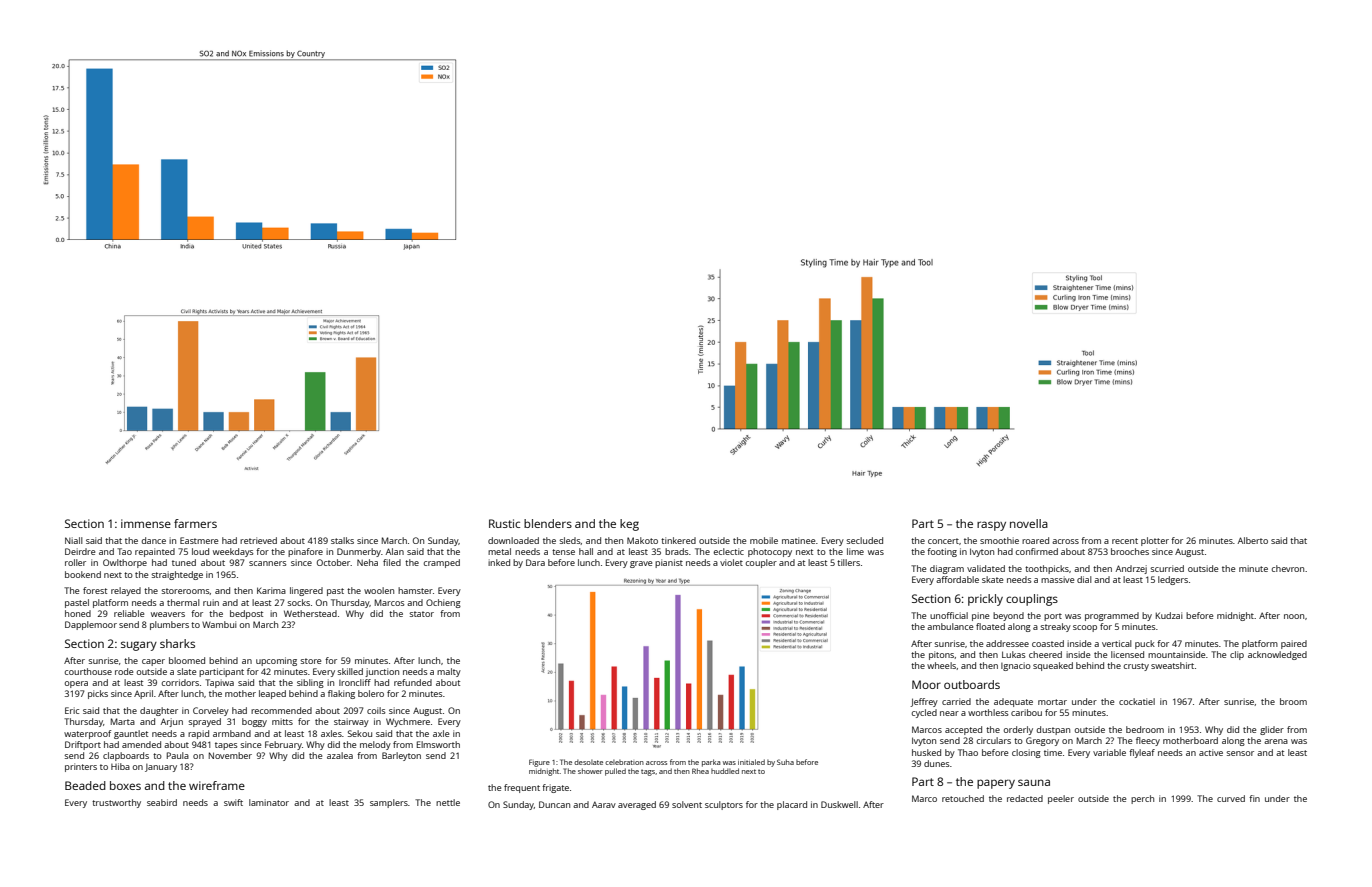  I want to click on scanners, so click(267, 563).
